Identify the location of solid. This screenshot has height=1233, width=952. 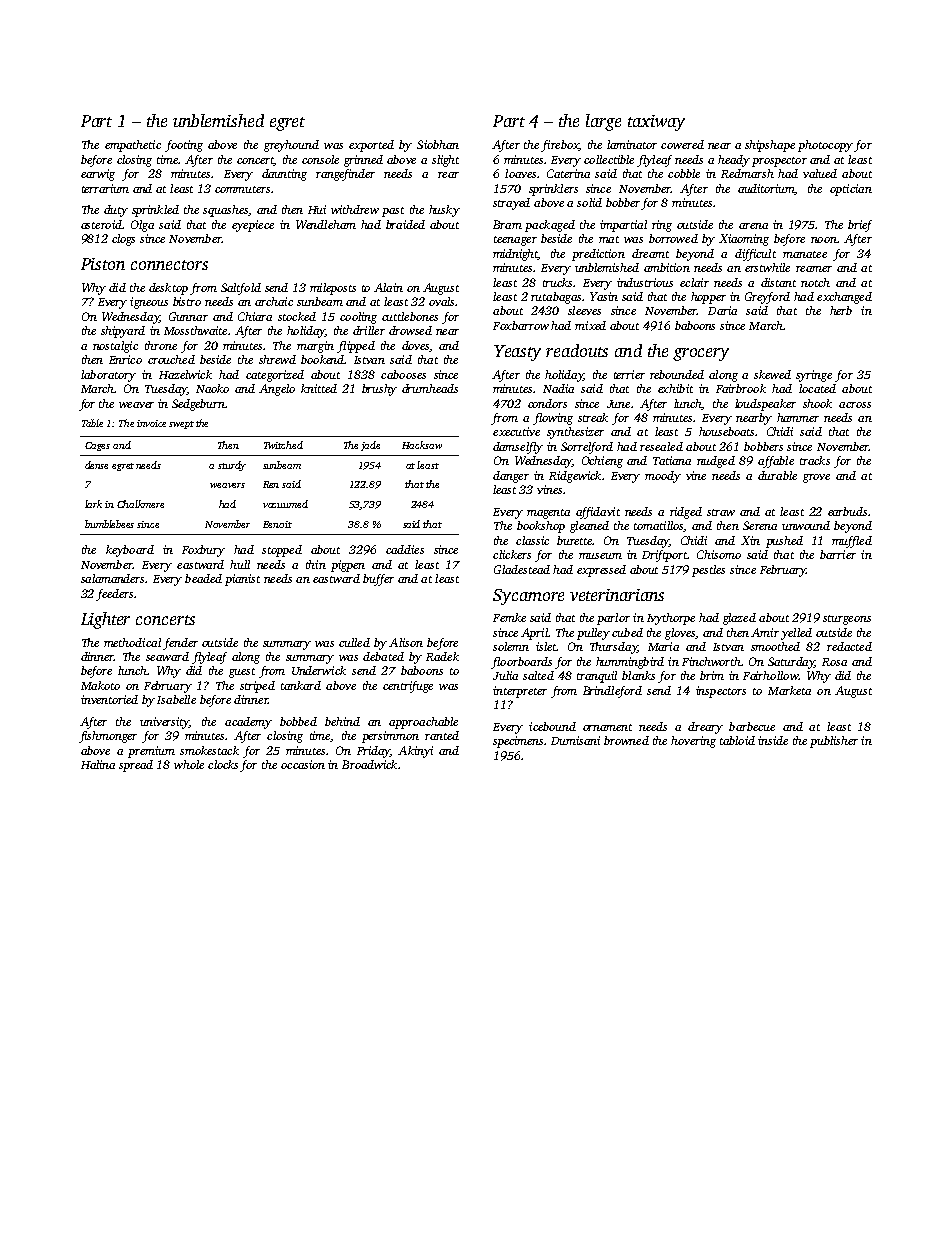
(589, 202).
